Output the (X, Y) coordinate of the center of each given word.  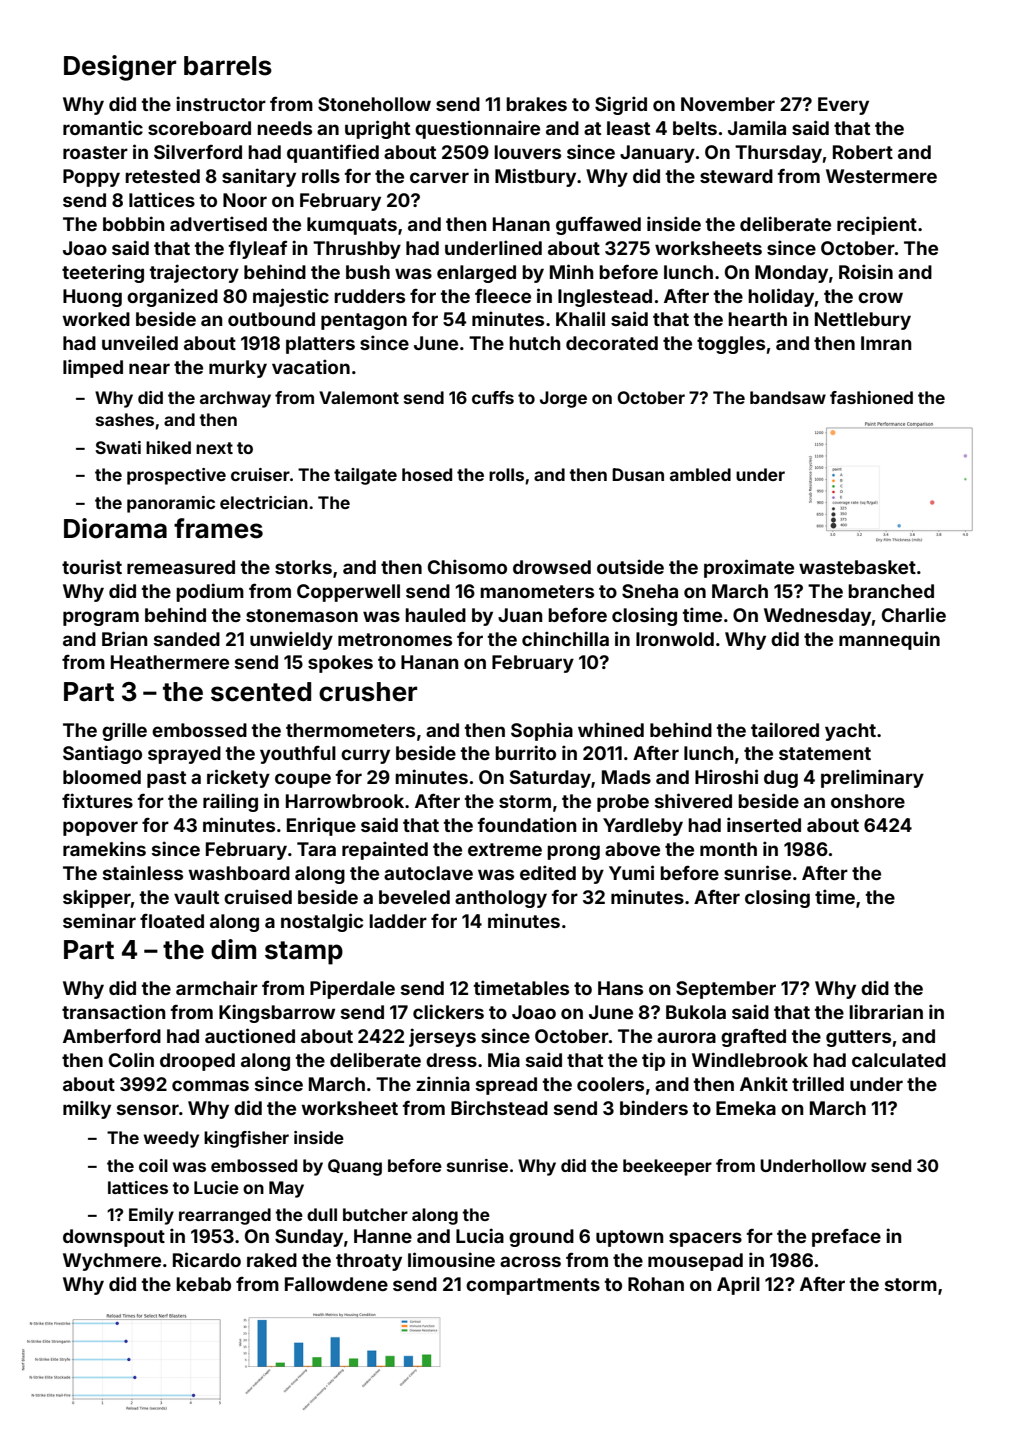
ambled (700, 474)
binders (654, 1107)
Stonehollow (374, 104)
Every (843, 106)
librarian (886, 1011)
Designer (120, 68)
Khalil (580, 318)
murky (238, 369)
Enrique (321, 826)
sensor (148, 1109)
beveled (414, 897)
